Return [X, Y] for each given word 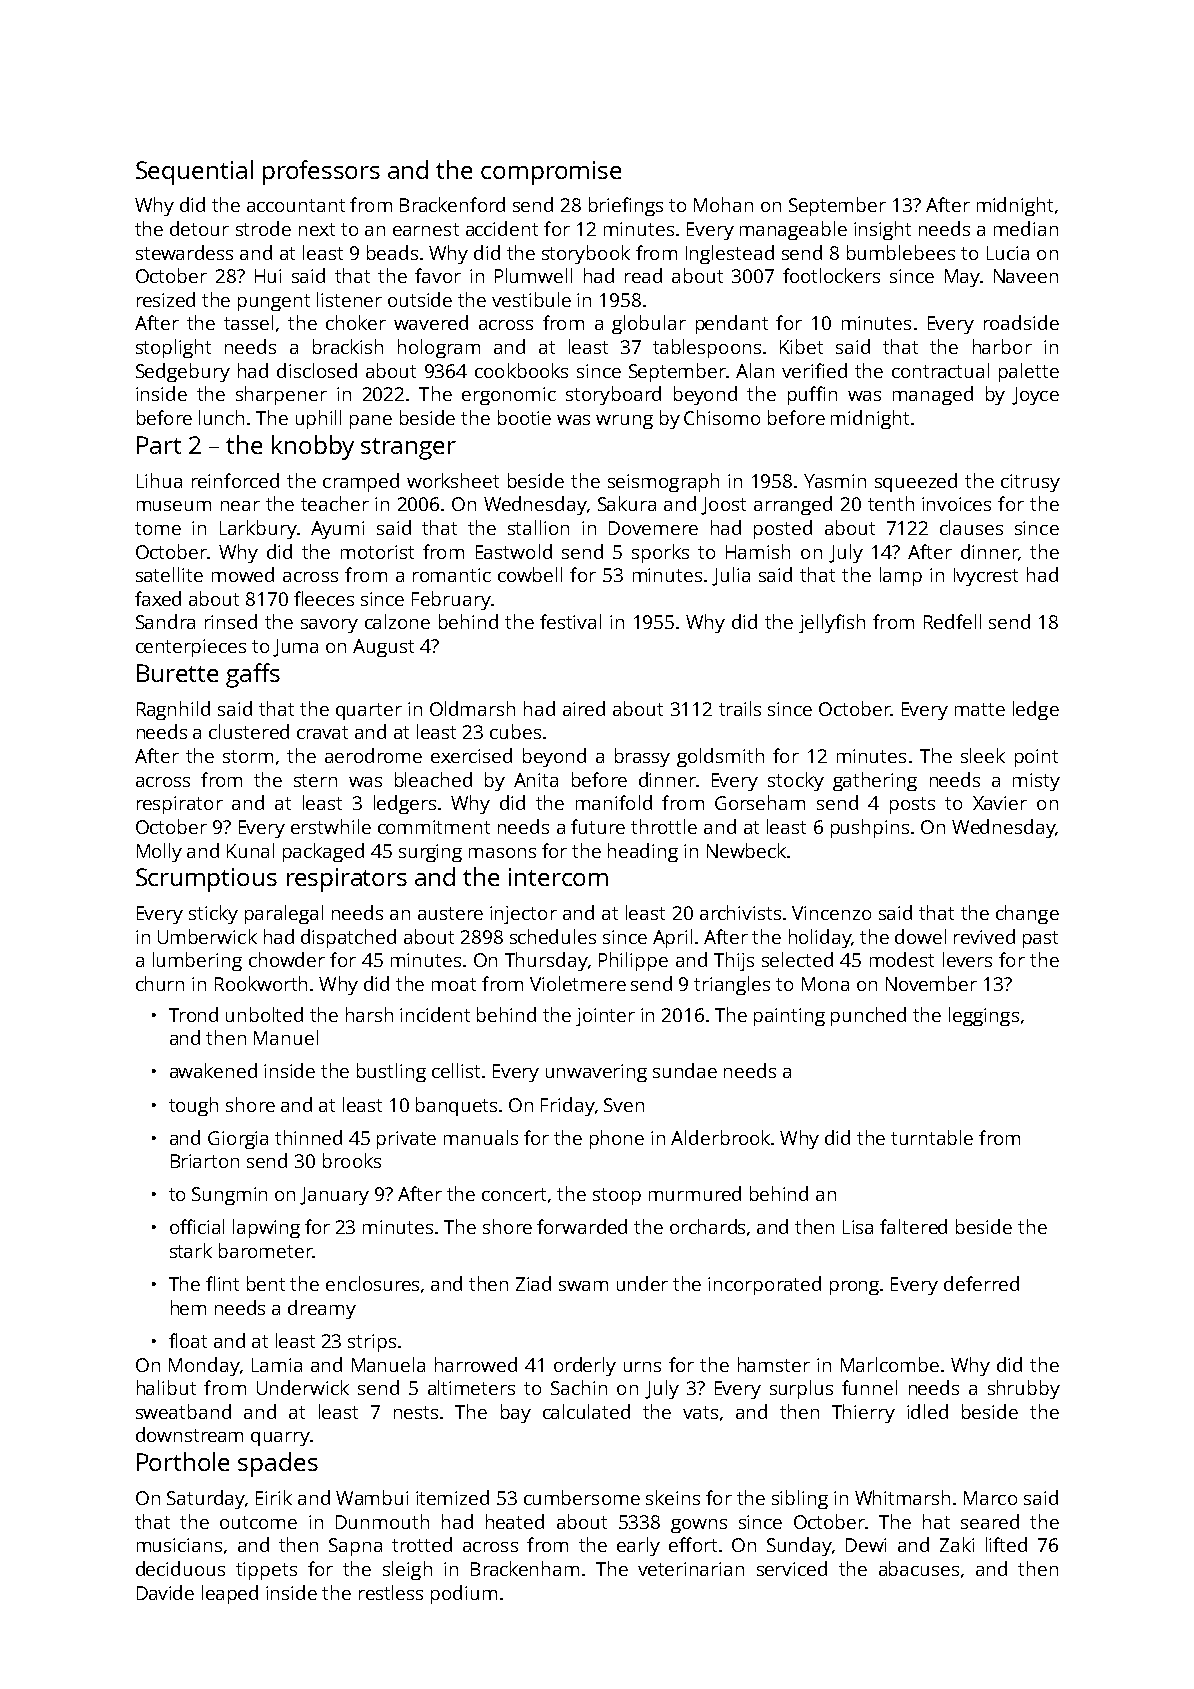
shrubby [1024, 1389]
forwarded [582, 1226]
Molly [159, 852]
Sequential [194, 172]
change [1027, 914]
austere [450, 913]
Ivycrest [986, 577]
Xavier [1000, 803]
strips [372, 1343]
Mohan [723, 204]
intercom [558, 877]
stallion [538, 527]
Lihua [159, 480]
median [1026, 228]
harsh [369, 1014]
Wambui [372, 1497]
